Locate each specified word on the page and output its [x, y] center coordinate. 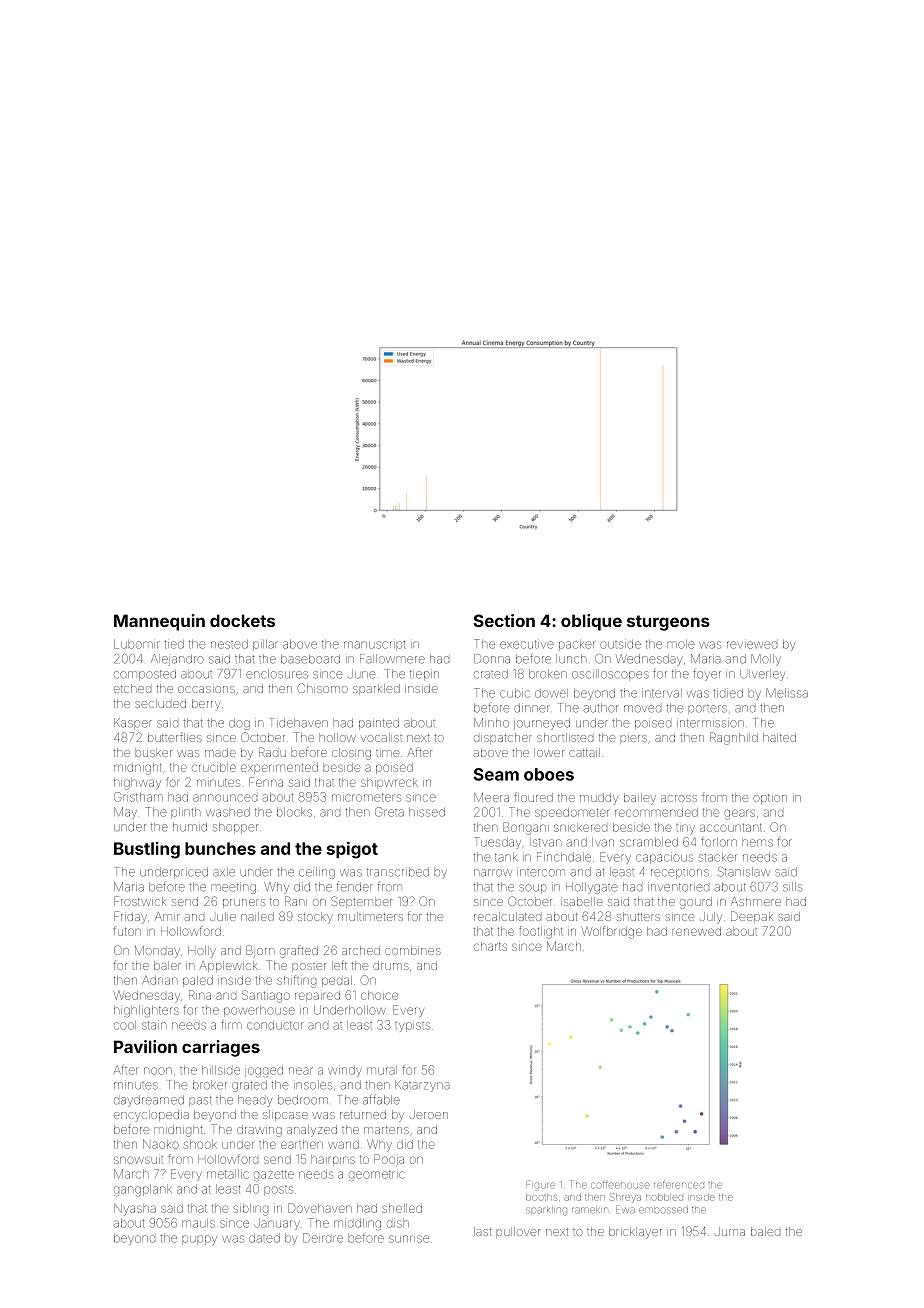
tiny [685, 829]
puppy [199, 1240]
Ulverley [762, 675]
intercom [541, 873]
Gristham [138, 797]
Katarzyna [422, 1086]
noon [158, 1071]
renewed [696, 931]
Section [504, 620]
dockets [242, 620]
